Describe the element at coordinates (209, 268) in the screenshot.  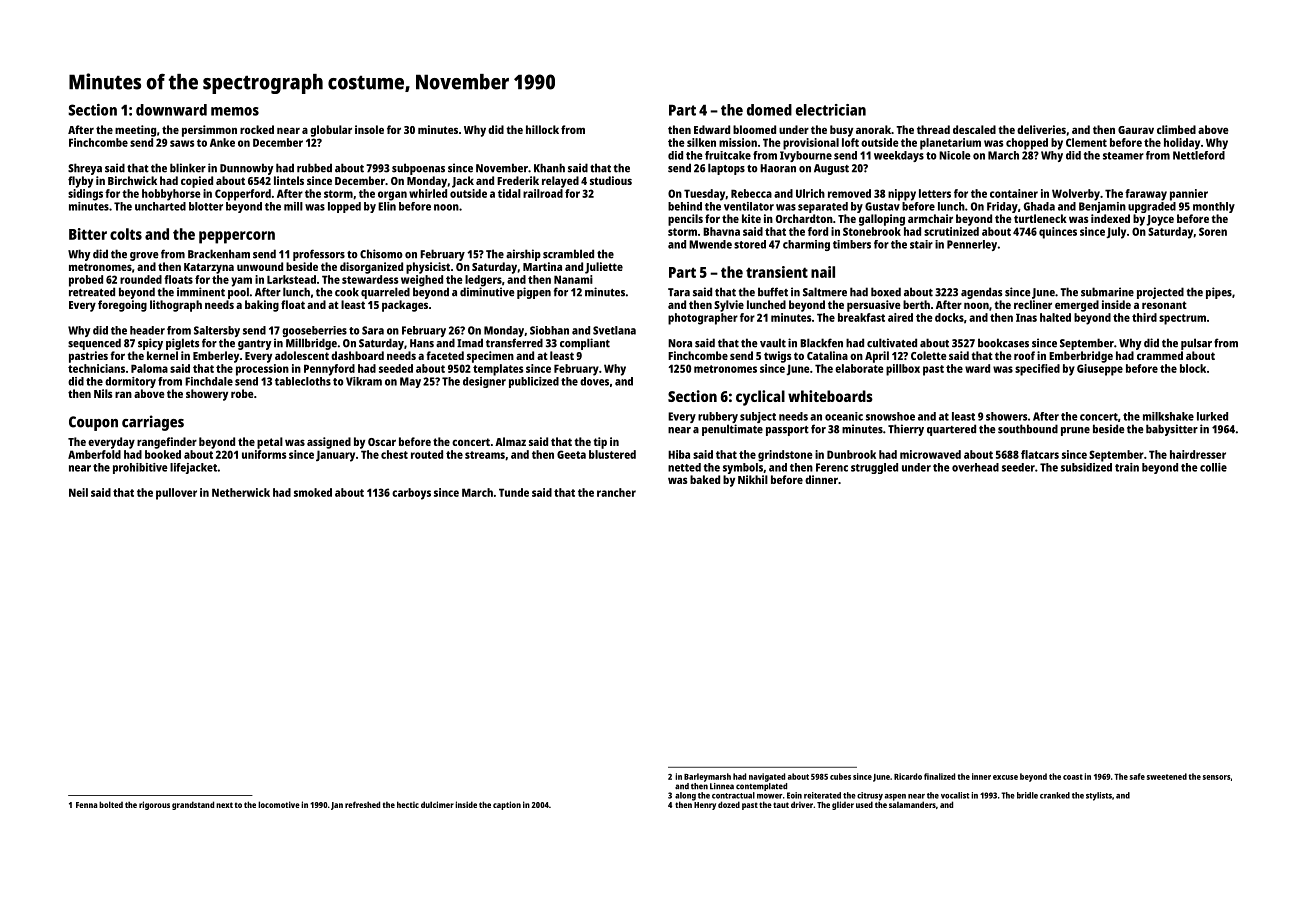
I see `Katarzyna` at that location.
